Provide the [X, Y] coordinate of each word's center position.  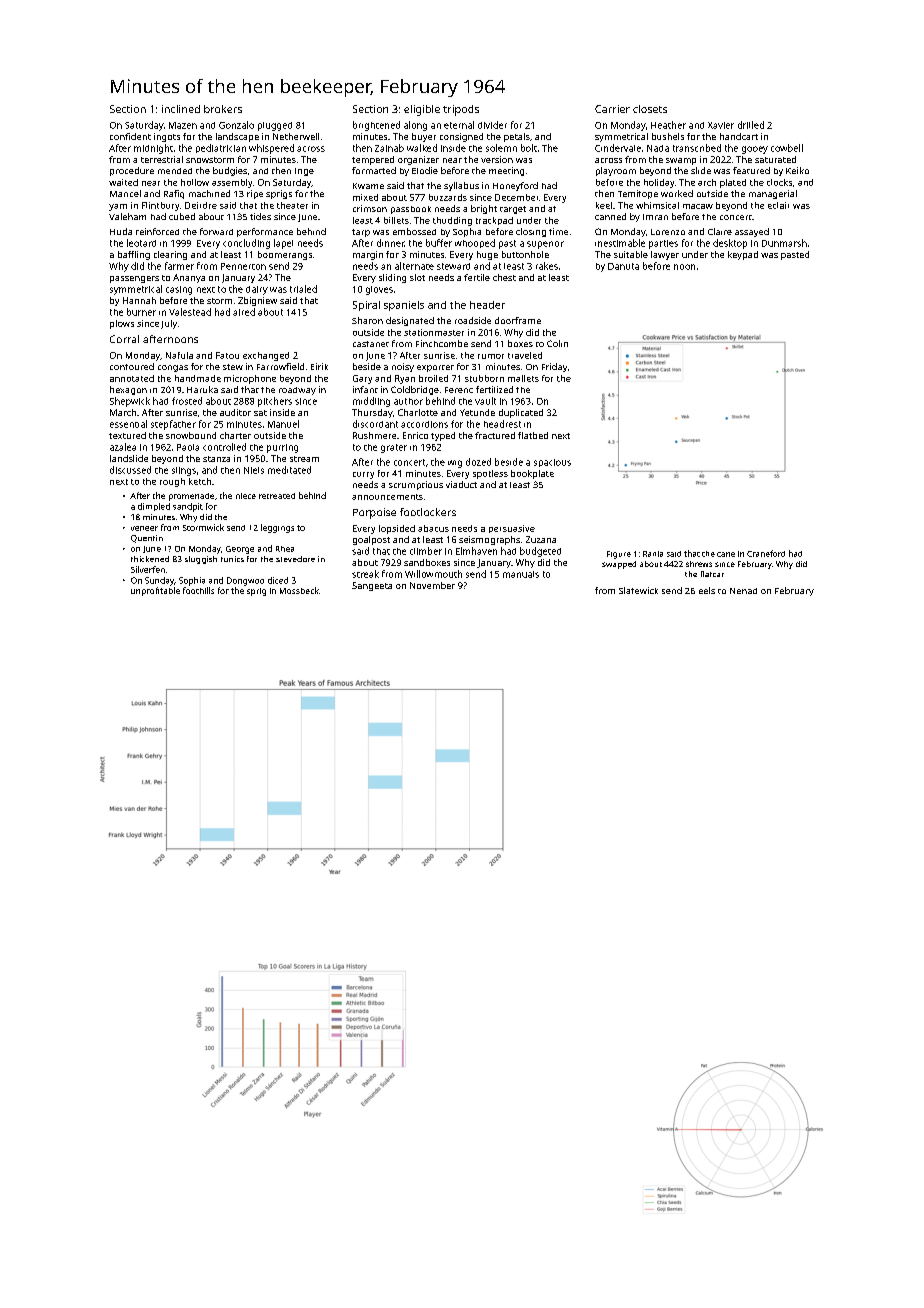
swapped [619, 565]
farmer [179, 266]
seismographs [489, 540]
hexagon [128, 390]
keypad [743, 255]
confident [130, 136]
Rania [653, 554]
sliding [392, 278]
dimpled [154, 507]
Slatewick [638, 590]
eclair [778, 205]
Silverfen [148, 569]
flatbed [533, 435]
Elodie [425, 170]
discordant [375, 424]
